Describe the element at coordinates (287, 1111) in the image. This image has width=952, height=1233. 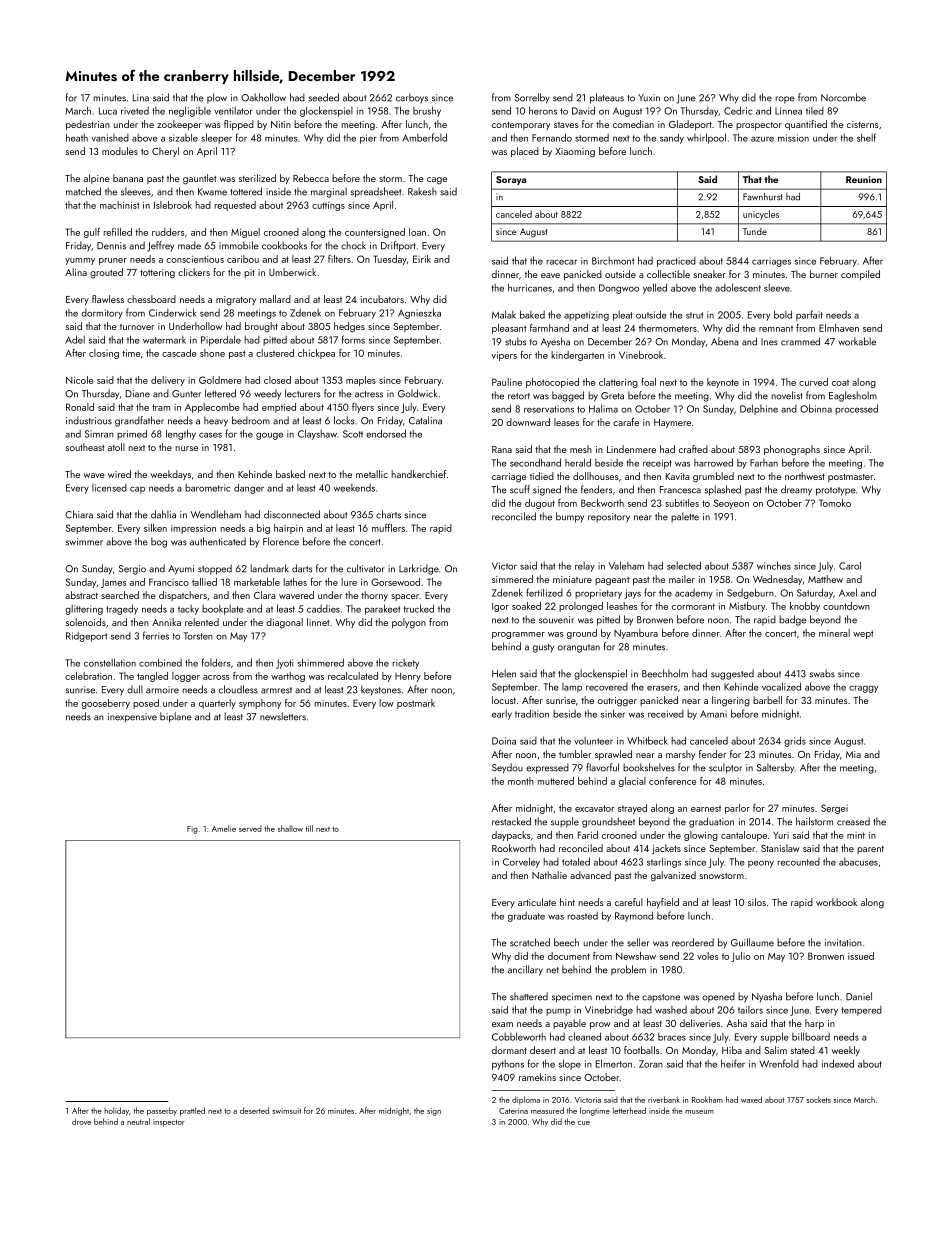
I see `swimsuit` at that location.
